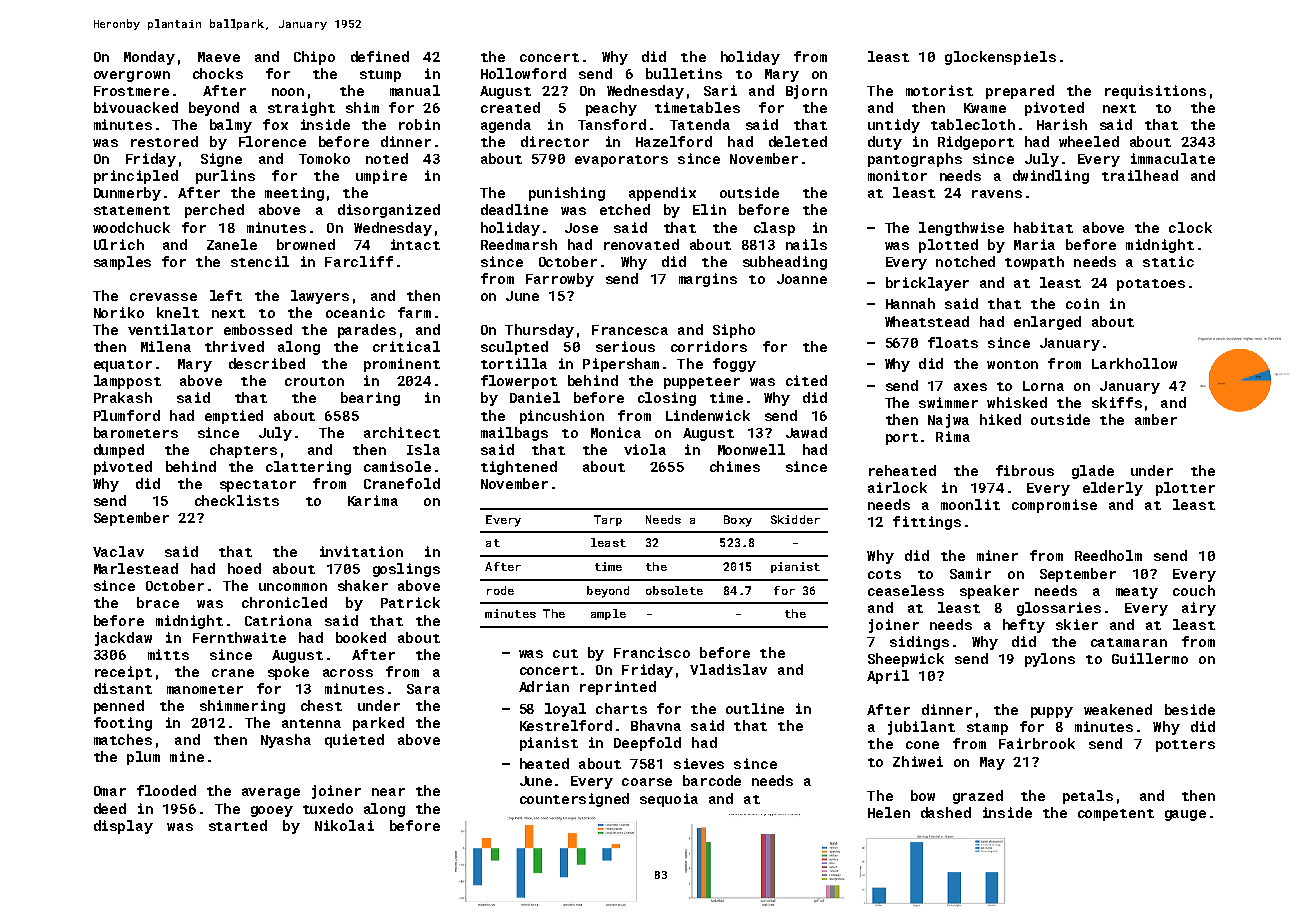 This document has width=1308, height=924. I want to click on barometers, so click(136, 432).
